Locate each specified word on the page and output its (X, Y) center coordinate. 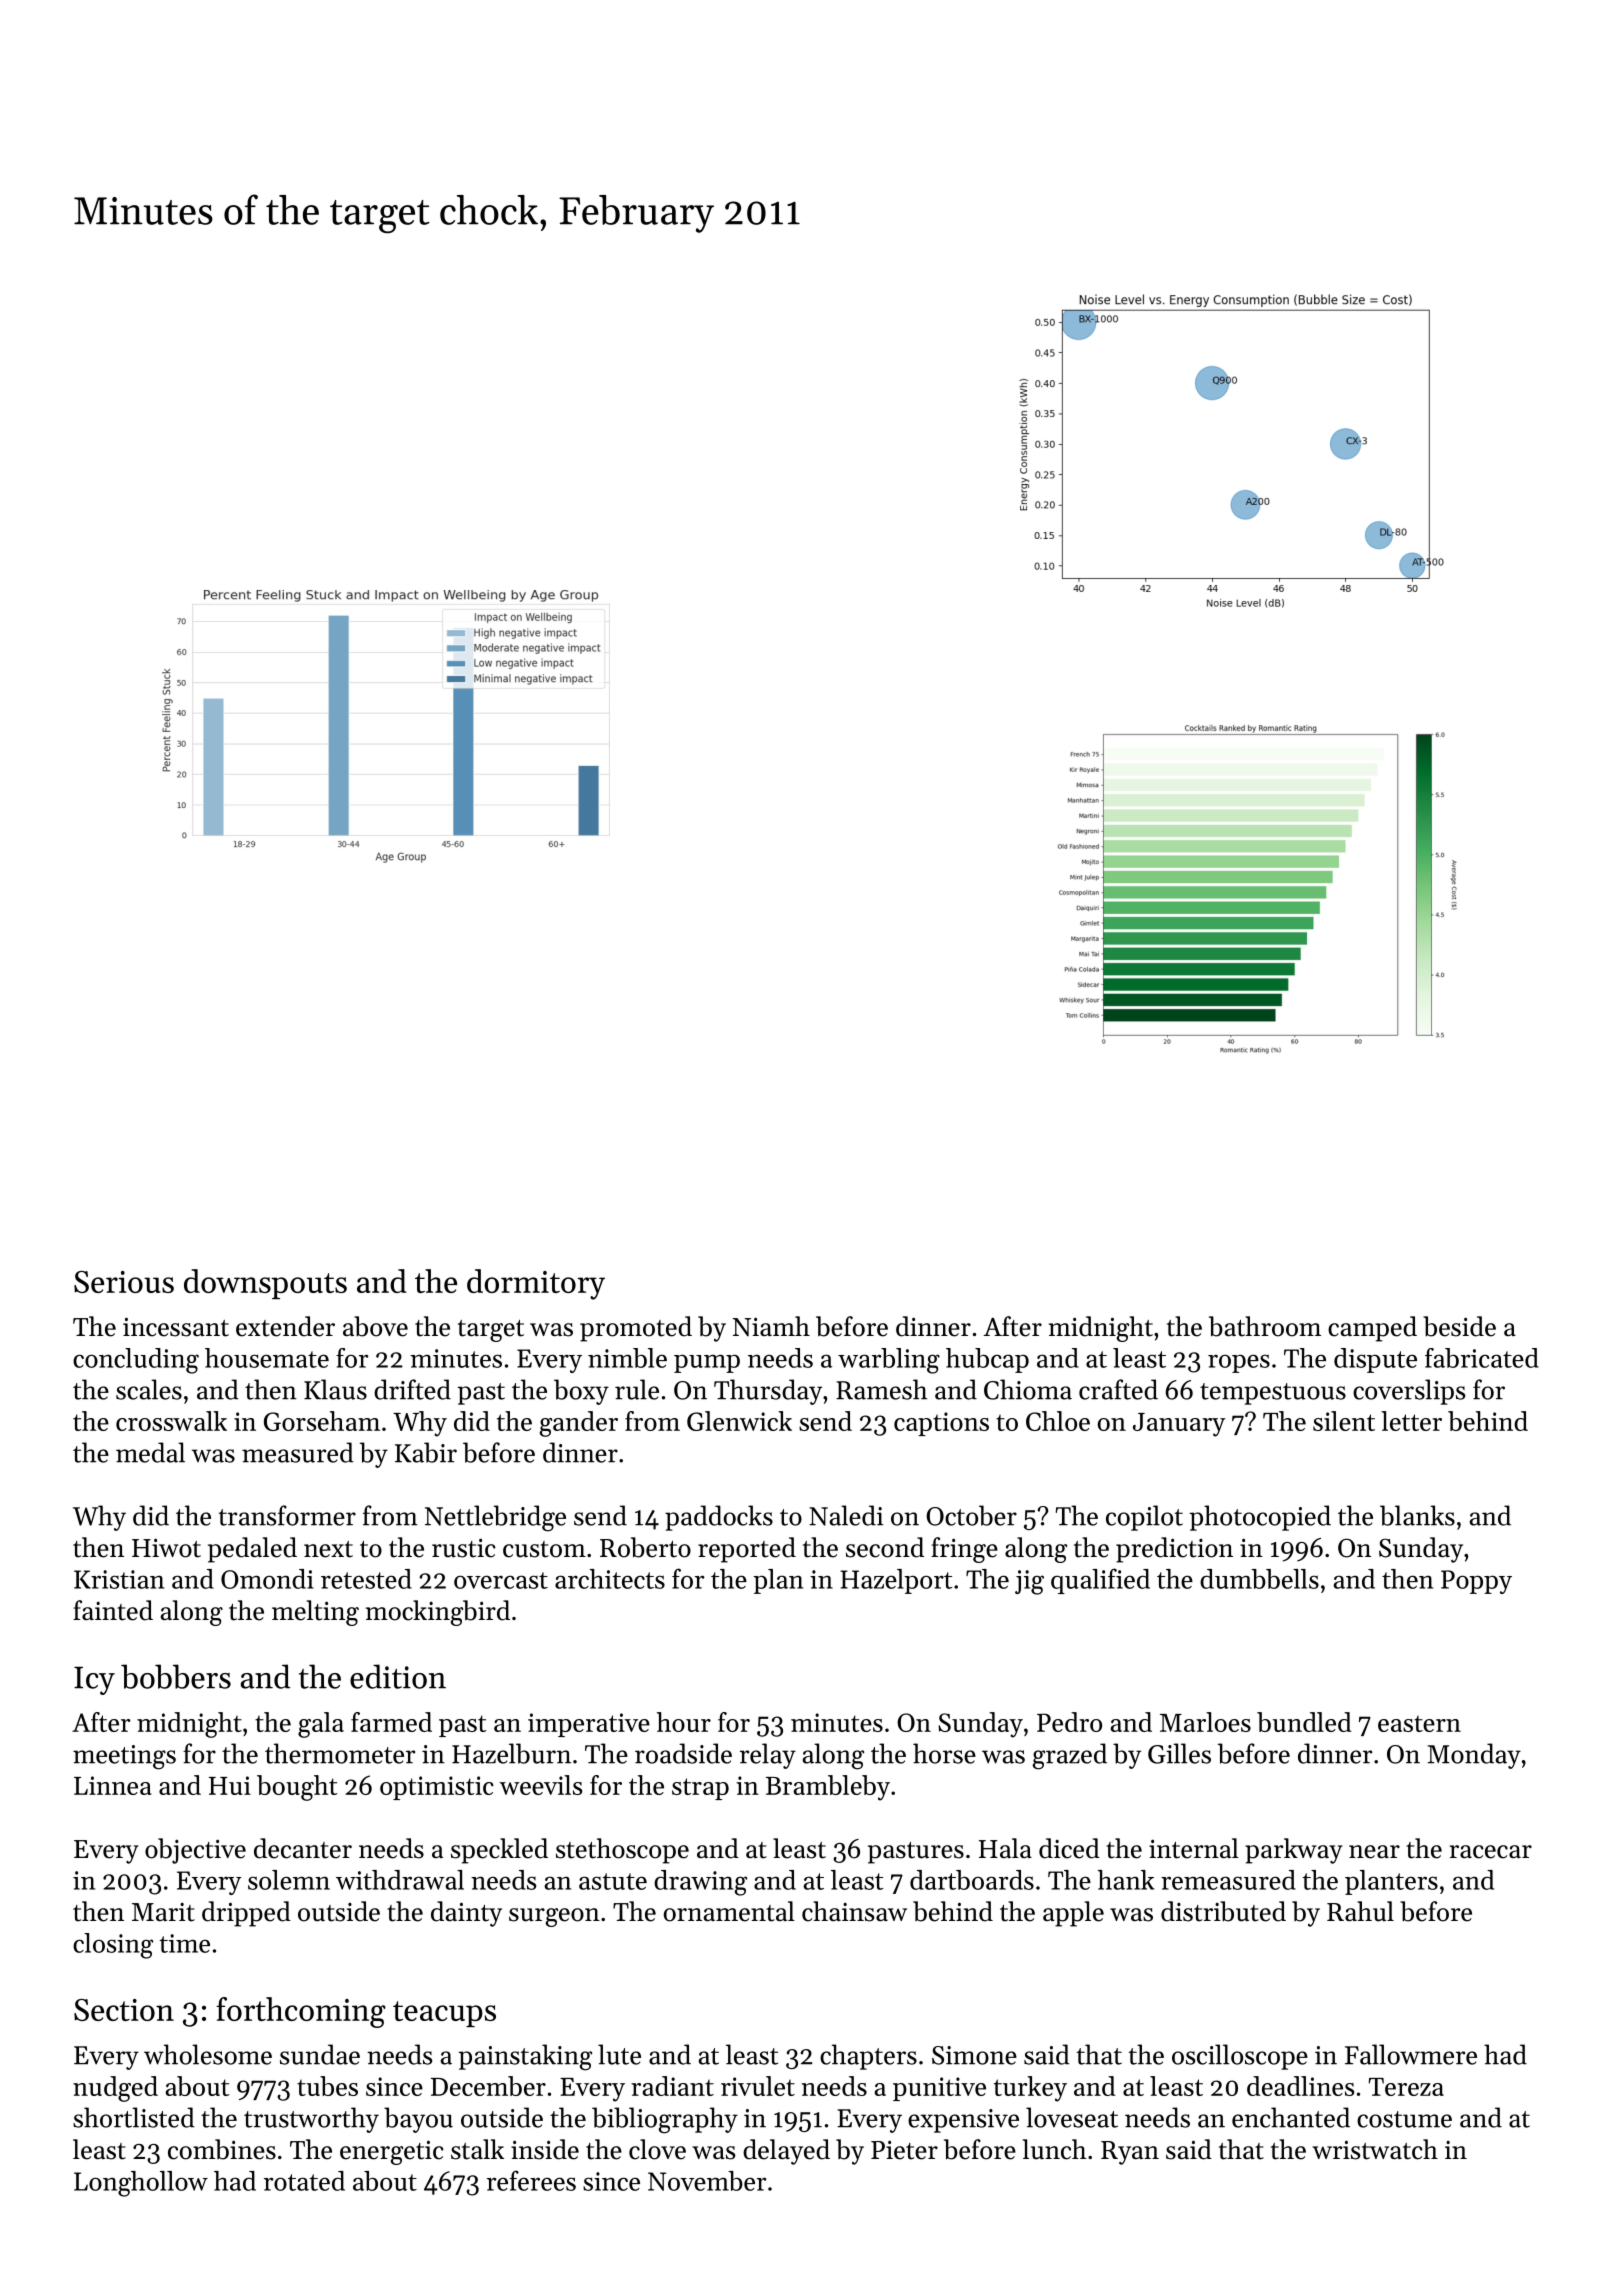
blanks (1417, 1515)
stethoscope (622, 1851)
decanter (303, 1848)
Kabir (426, 1452)
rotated (304, 2181)
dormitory (536, 1284)
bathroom (1265, 1326)
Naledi (846, 1515)
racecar (1491, 1852)
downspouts (265, 1284)
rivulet (758, 2086)
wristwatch (1375, 2149)
